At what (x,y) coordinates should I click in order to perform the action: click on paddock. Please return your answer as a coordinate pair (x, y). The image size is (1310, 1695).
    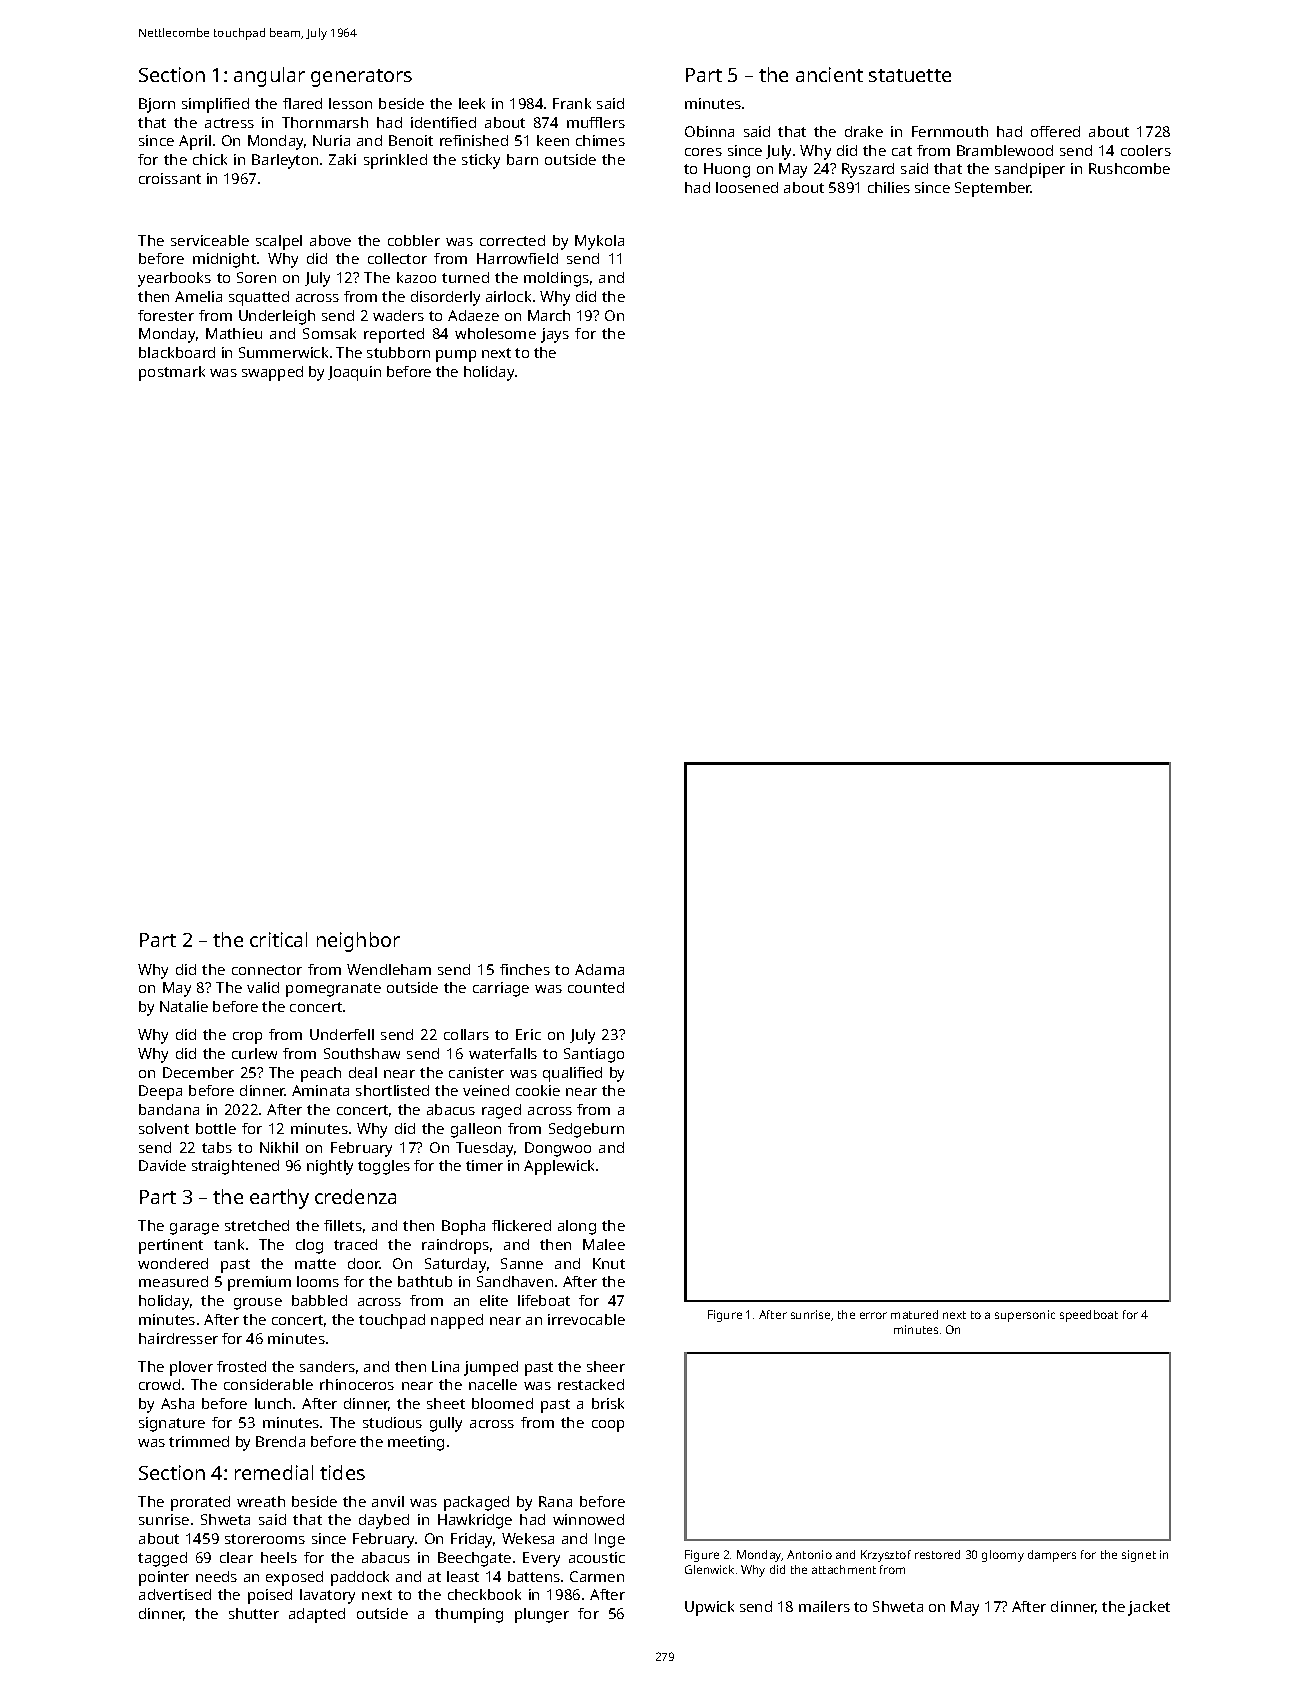
    Looking at the image, I should click on (360, 1578).
